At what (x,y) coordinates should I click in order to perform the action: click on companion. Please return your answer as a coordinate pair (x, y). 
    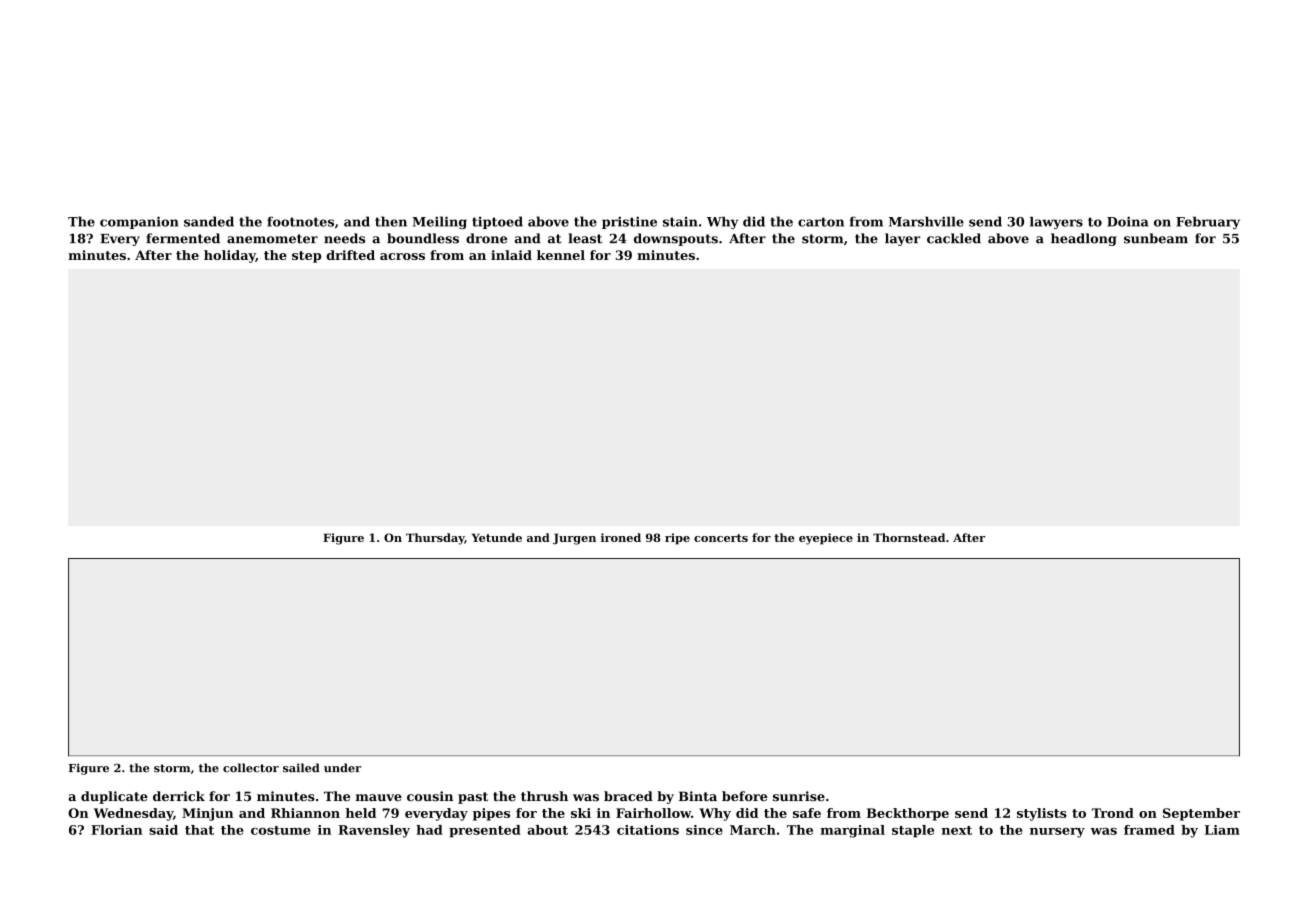
    Looking at the image, I should click on (139, 222).
